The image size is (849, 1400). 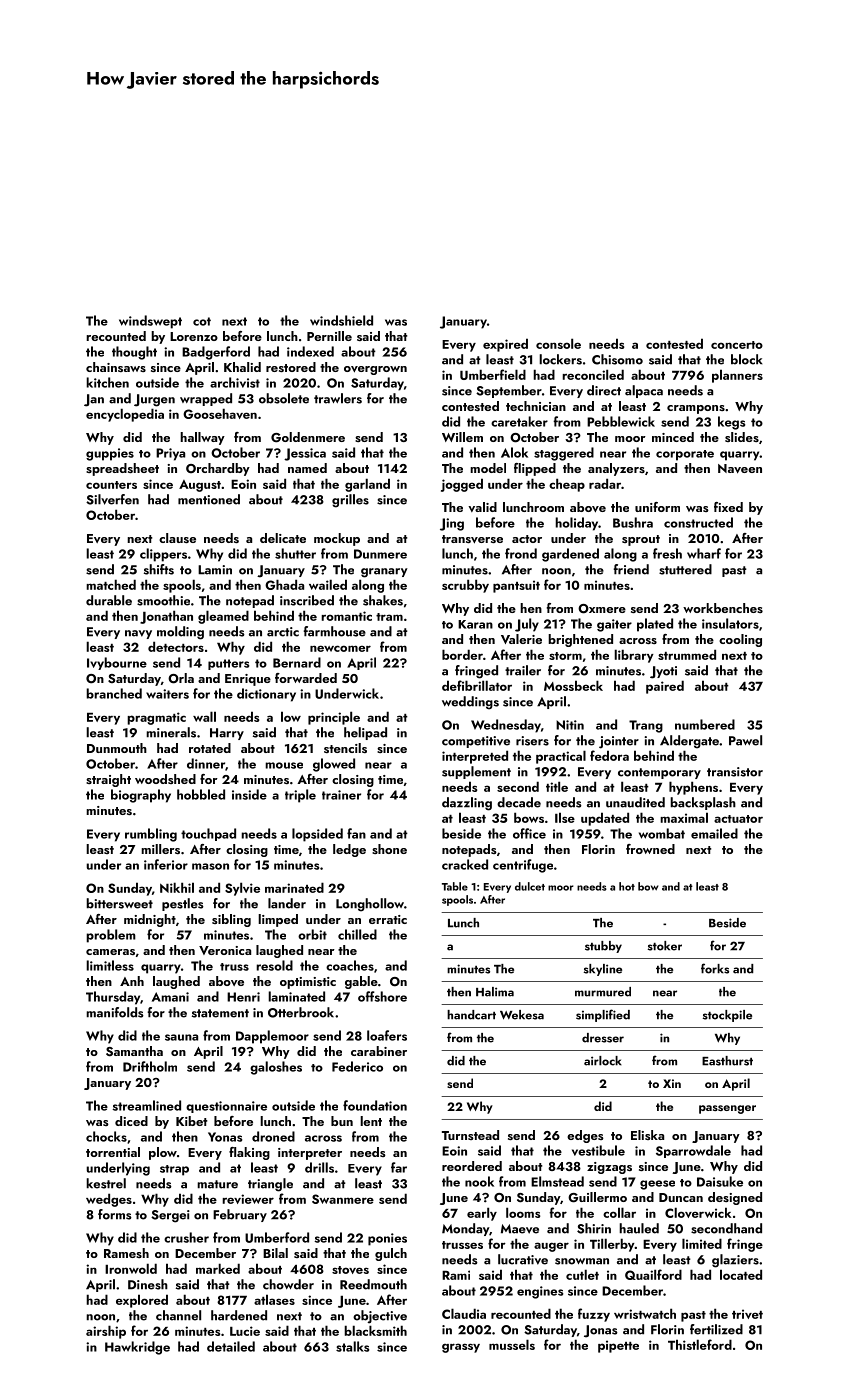 What do you see at coordinates (317, 835) in the page?
I see `lopsided` at bounding box center [317, 835].
